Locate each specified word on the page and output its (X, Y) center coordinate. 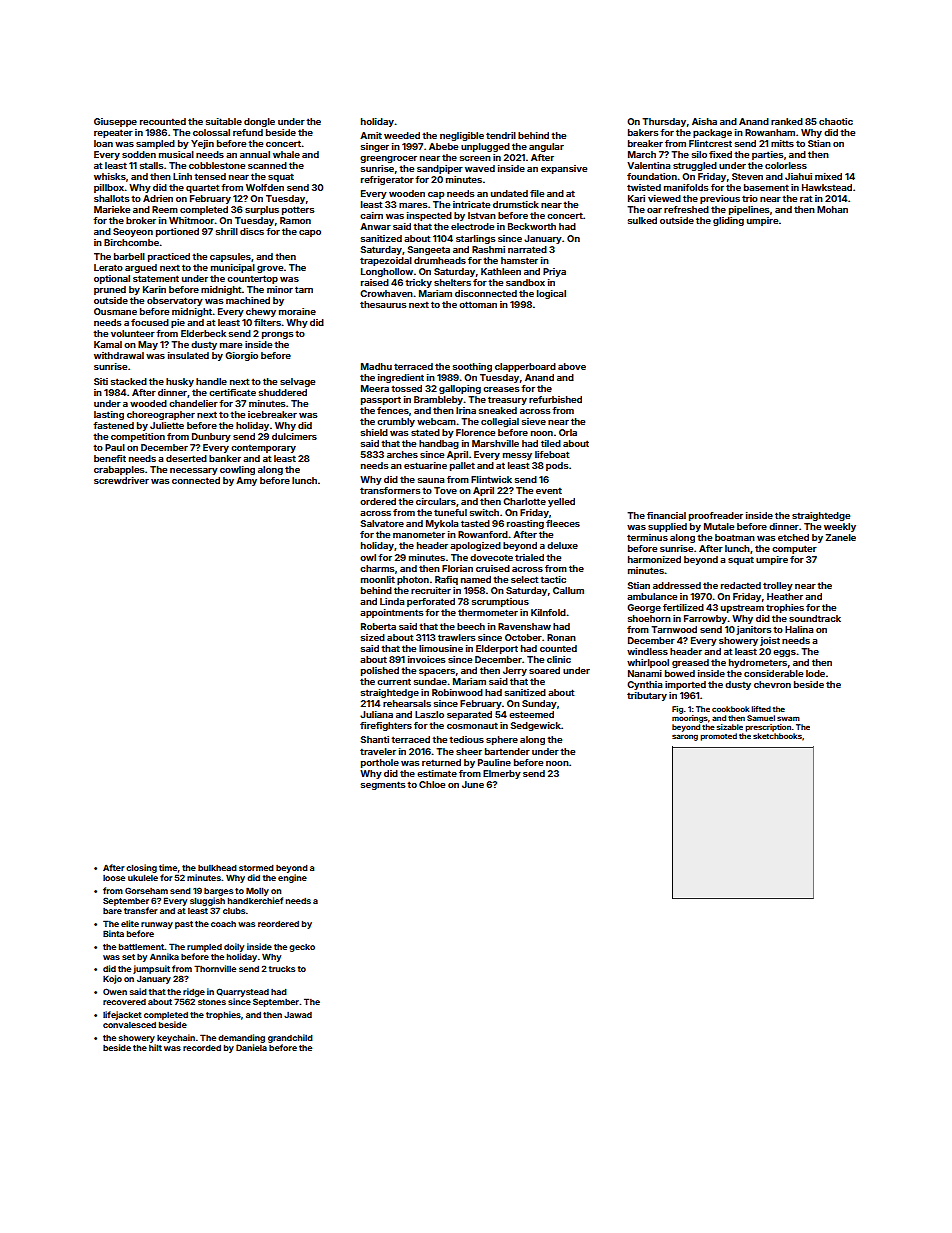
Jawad (298, 1015)
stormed (256, 868)
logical (551, 294)
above (572, 366)
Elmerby (502, 774)
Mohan (832, 209)
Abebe (443, 146)
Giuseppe (115, 122)
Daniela (251, 1047)
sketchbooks (777, 736)
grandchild (290, 1038)
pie (178, 323)
